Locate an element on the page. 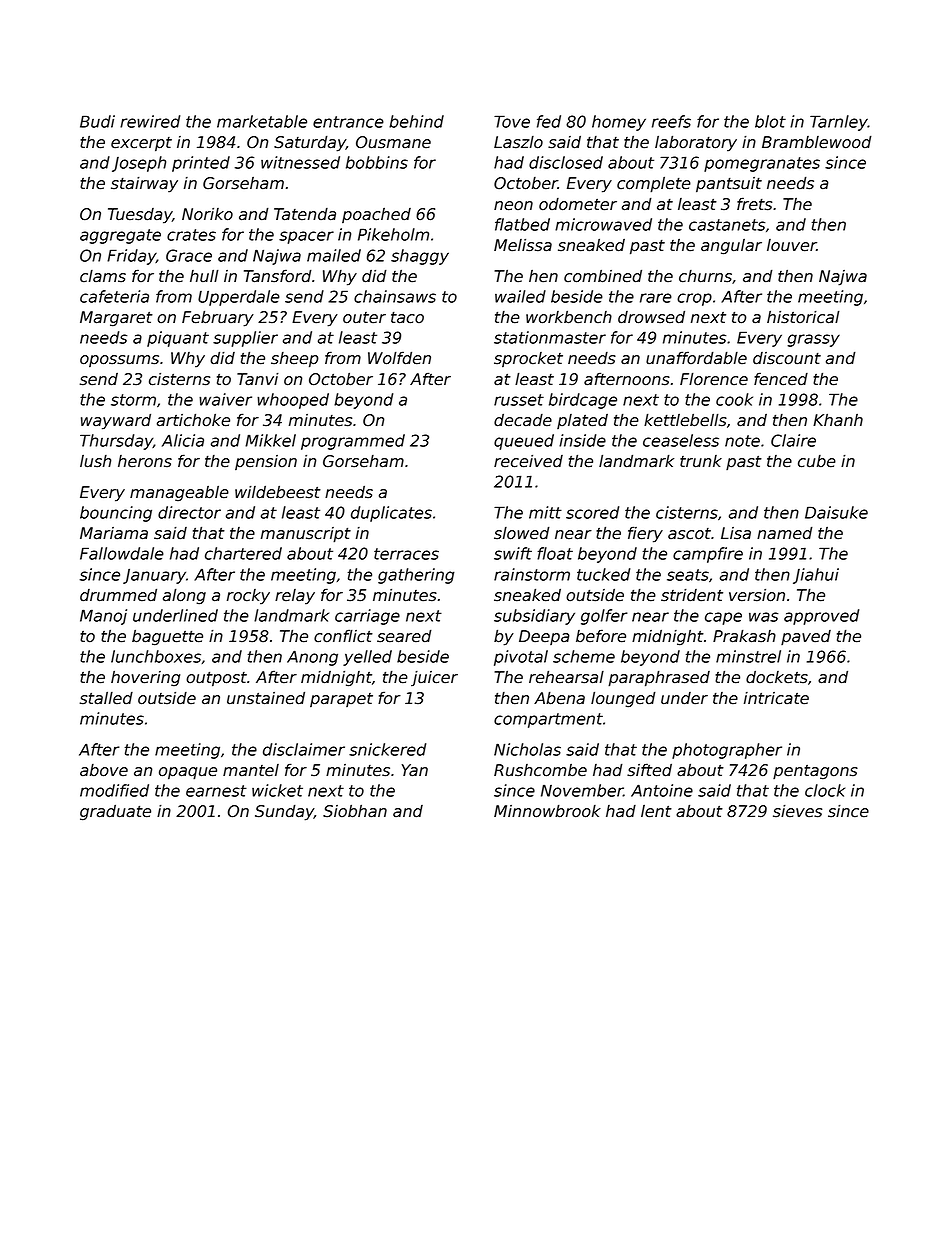  manageable is located at coordinates (179, 493).
